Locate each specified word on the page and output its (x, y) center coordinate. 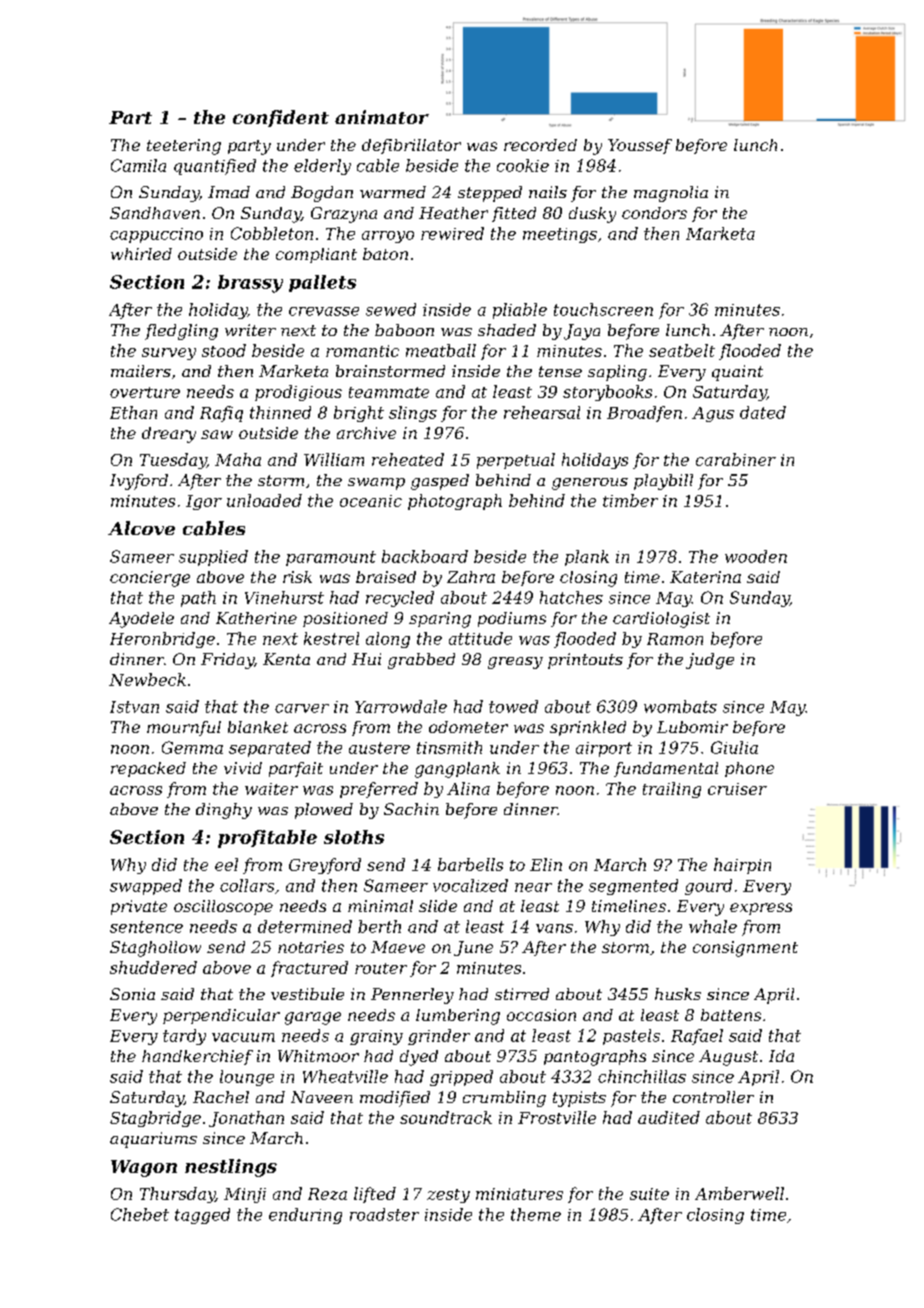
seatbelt (682, 350)
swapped (146, 887)
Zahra (471, 577)
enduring (305, 1216)
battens (731, 1015)
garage (313, 1018)
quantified (215, 167)
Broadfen (644, 414)
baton (385, 254)
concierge (150, 579)
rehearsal (542, 412)
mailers (141, 371)
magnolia (671, 194)
